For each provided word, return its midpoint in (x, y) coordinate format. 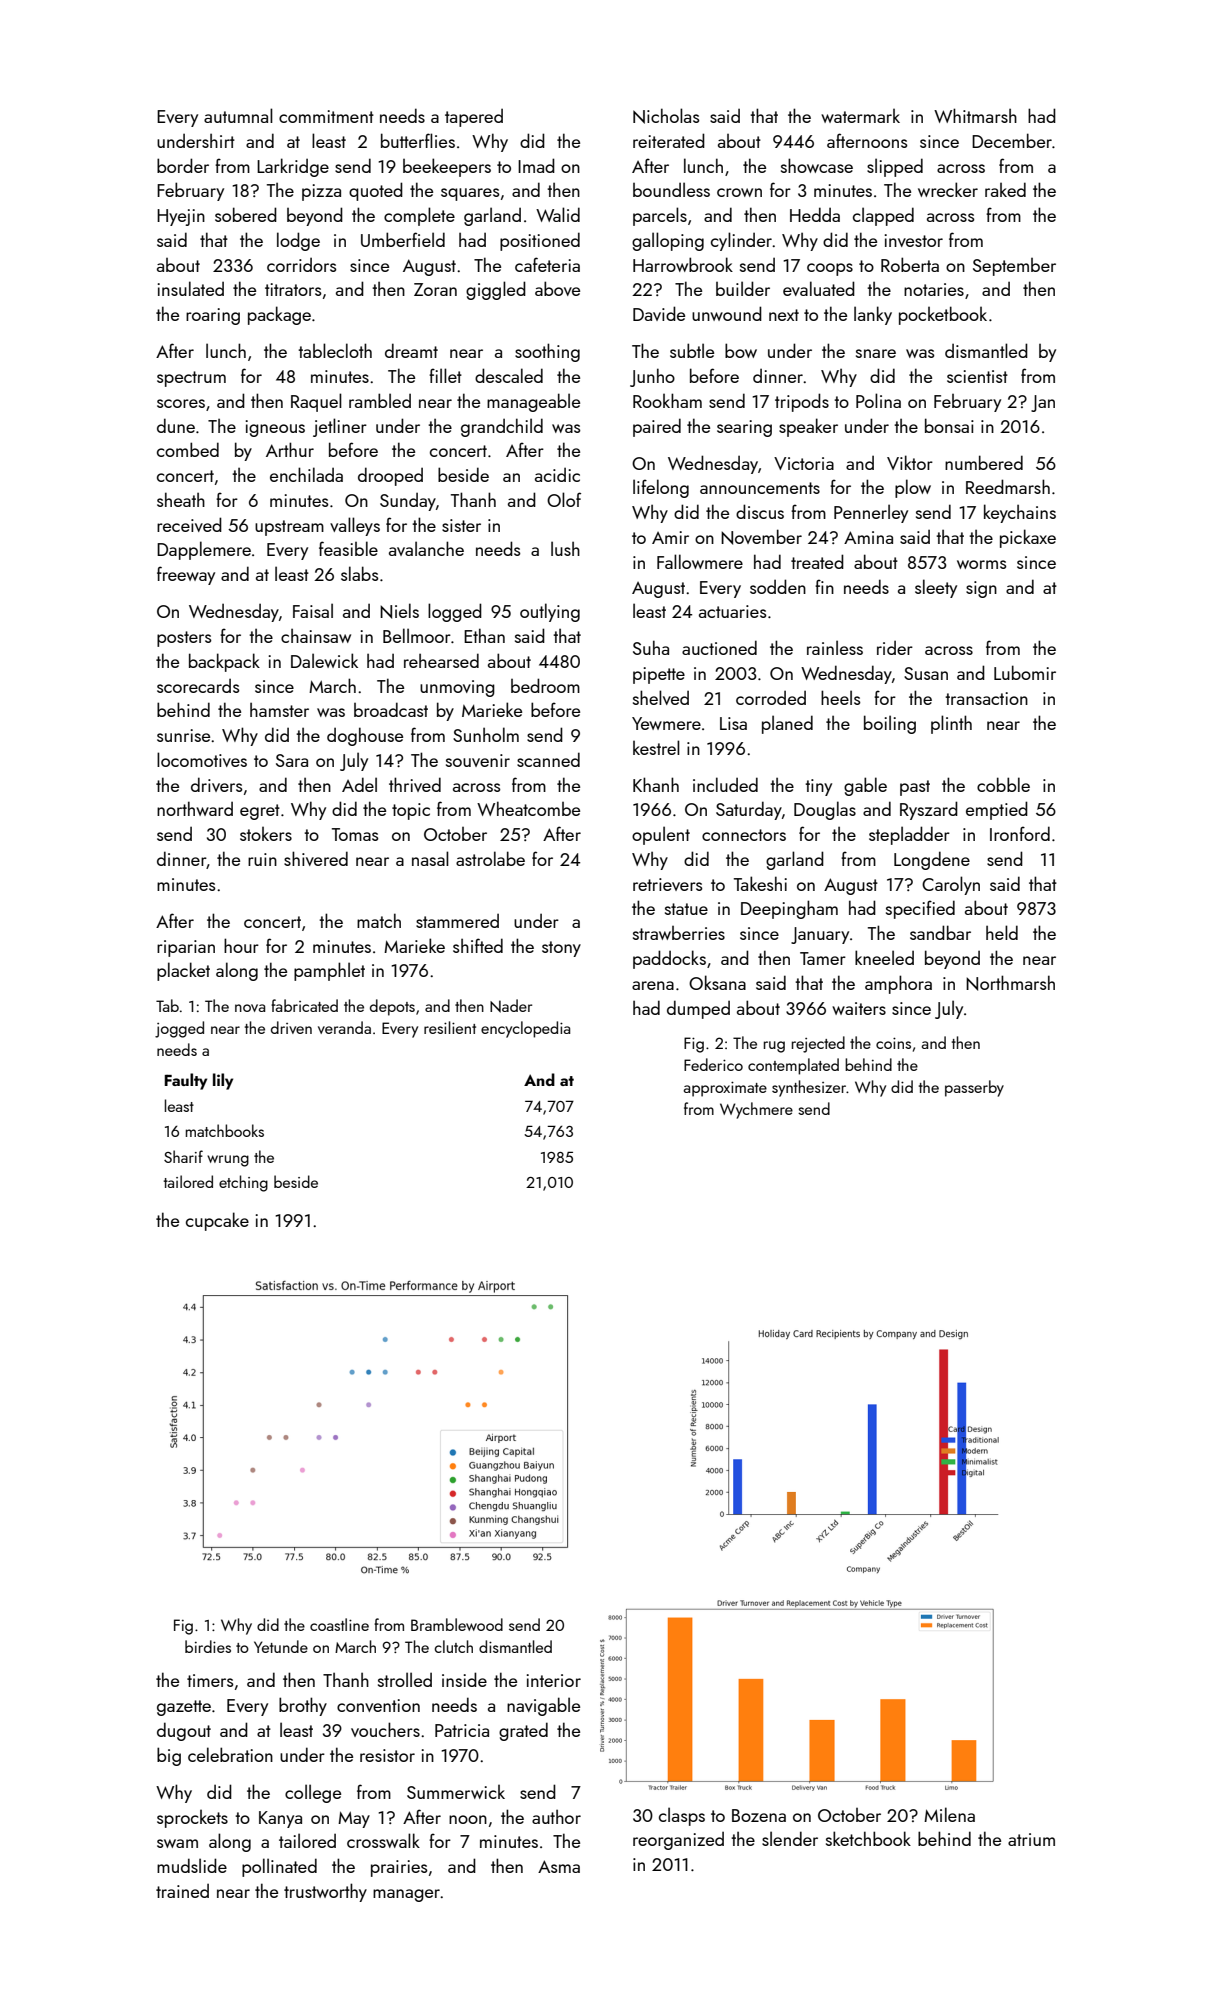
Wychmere (756, 1110)
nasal (430, 858)
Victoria (804, 463)
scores (181, 403)
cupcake (217, 1221)
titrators (293, 289)
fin (824, 586)
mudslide (192, 1865)
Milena (949, 1814)
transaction (986, 698)
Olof (564, 499)
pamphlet (329, 971)
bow (741, 350)
